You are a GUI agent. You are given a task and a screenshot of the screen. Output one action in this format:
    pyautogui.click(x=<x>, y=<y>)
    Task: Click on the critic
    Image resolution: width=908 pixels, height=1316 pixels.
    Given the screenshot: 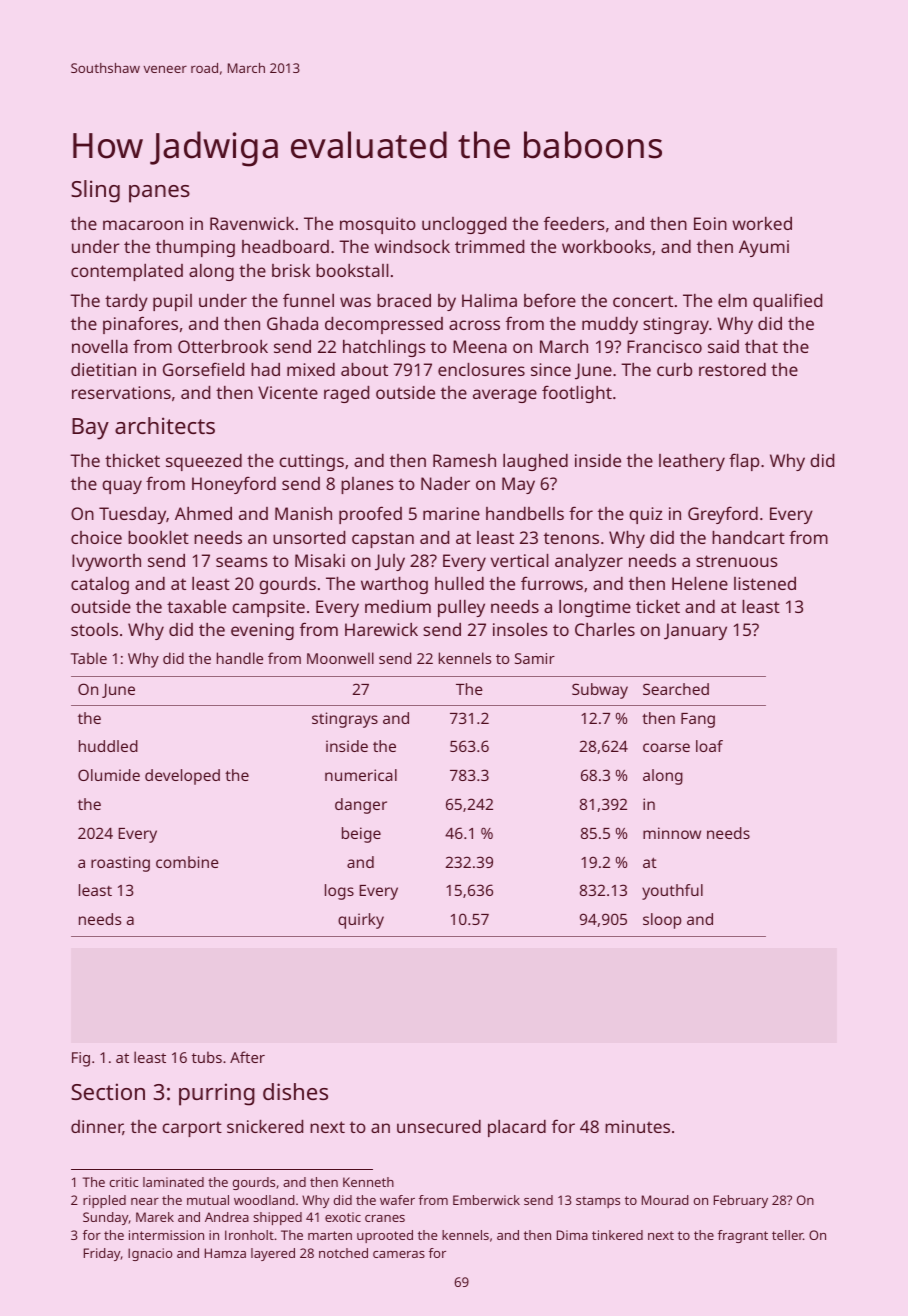 What is the action you would take?
    pyautogui.click(x=124, y=1182)
